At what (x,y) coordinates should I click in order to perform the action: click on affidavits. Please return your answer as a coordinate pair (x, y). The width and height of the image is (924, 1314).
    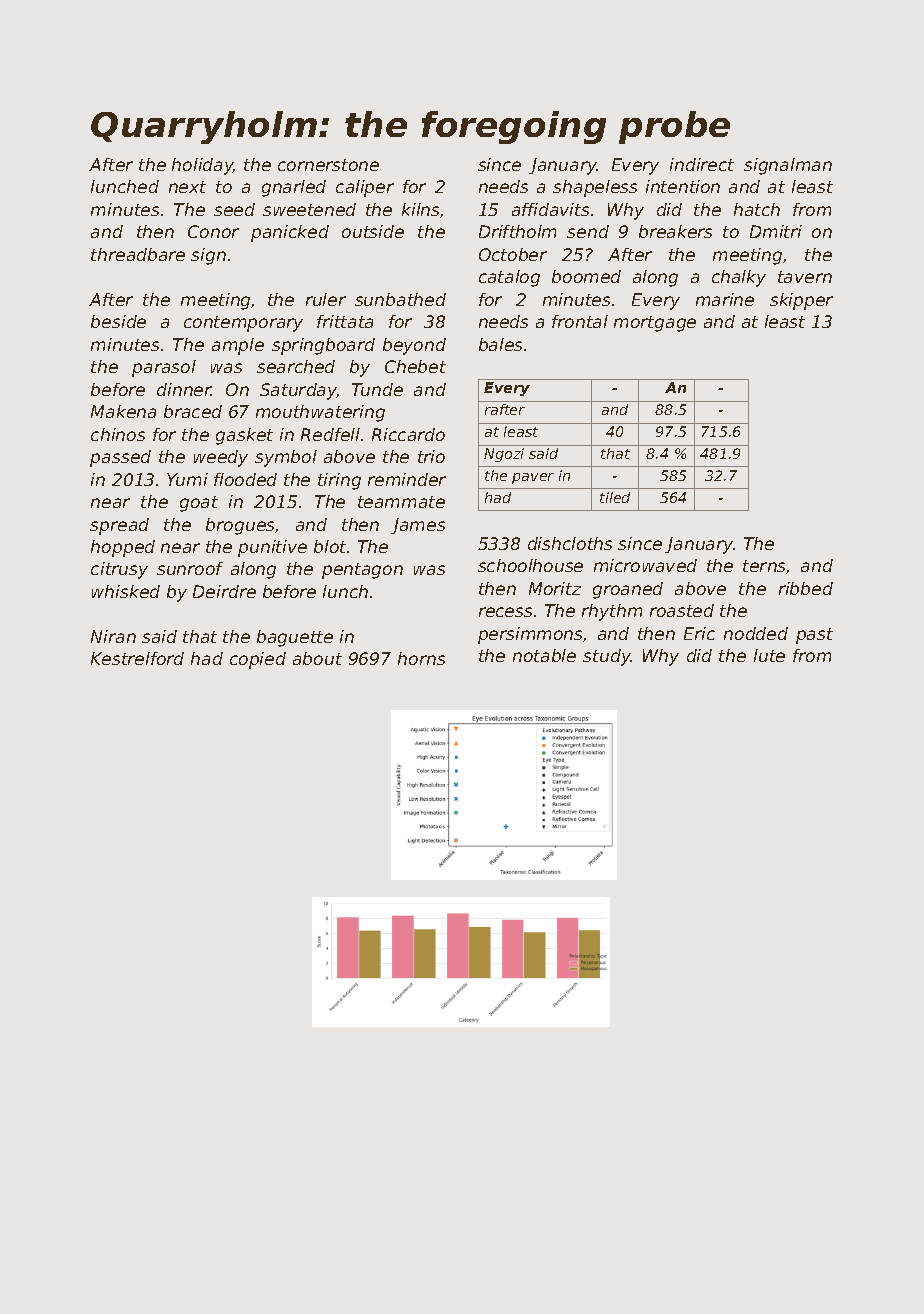
    Looking at the image, I should click on (550, 209).
